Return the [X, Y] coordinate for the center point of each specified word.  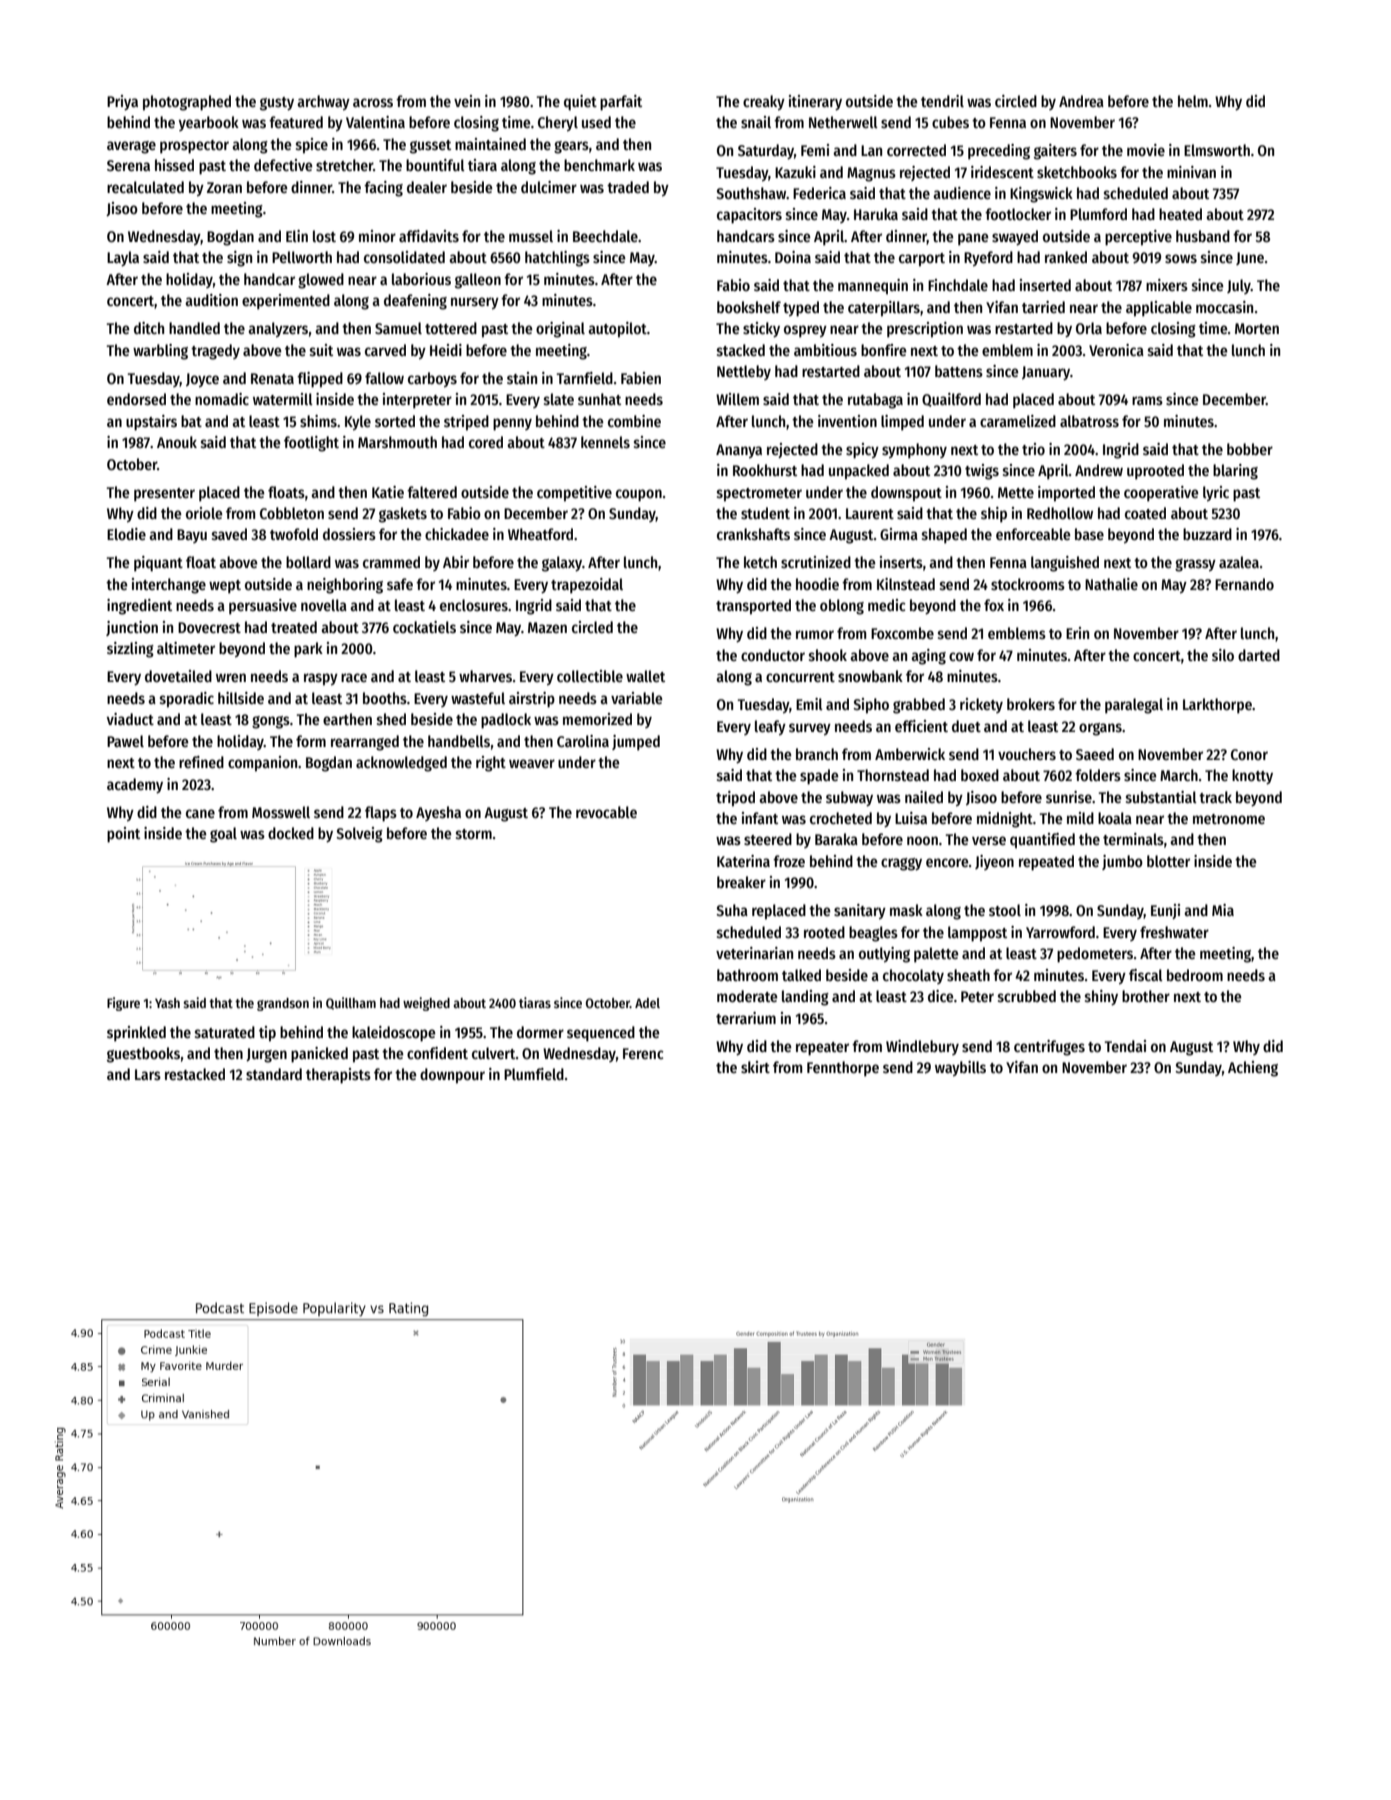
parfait [621, 103]
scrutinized [816, 562]
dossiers [349, 534]
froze [789, 861]
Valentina [375, 122]
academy [135, 785]
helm [1193, 101]
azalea [1239, 562]
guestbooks [143, 1055]
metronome [1229, 819]
